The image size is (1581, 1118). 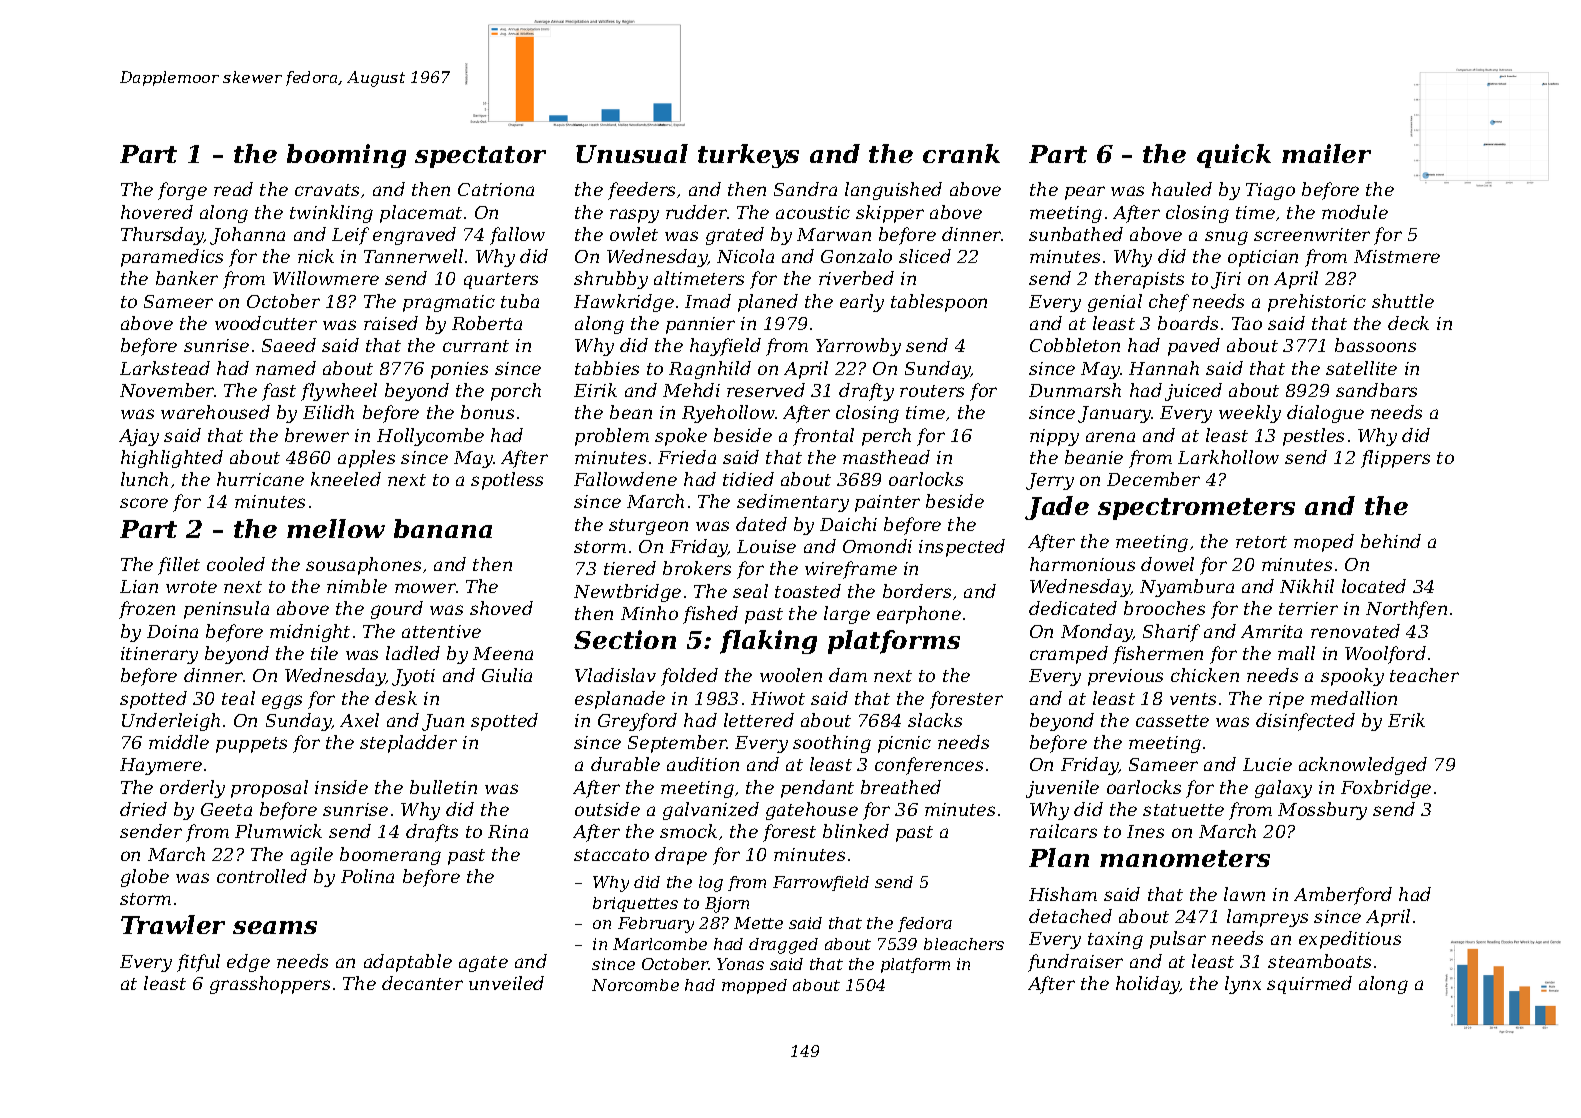 What do you see at coordinates (925, 256) in the page?
I see `sliced` at bounding box center [925, 256].
